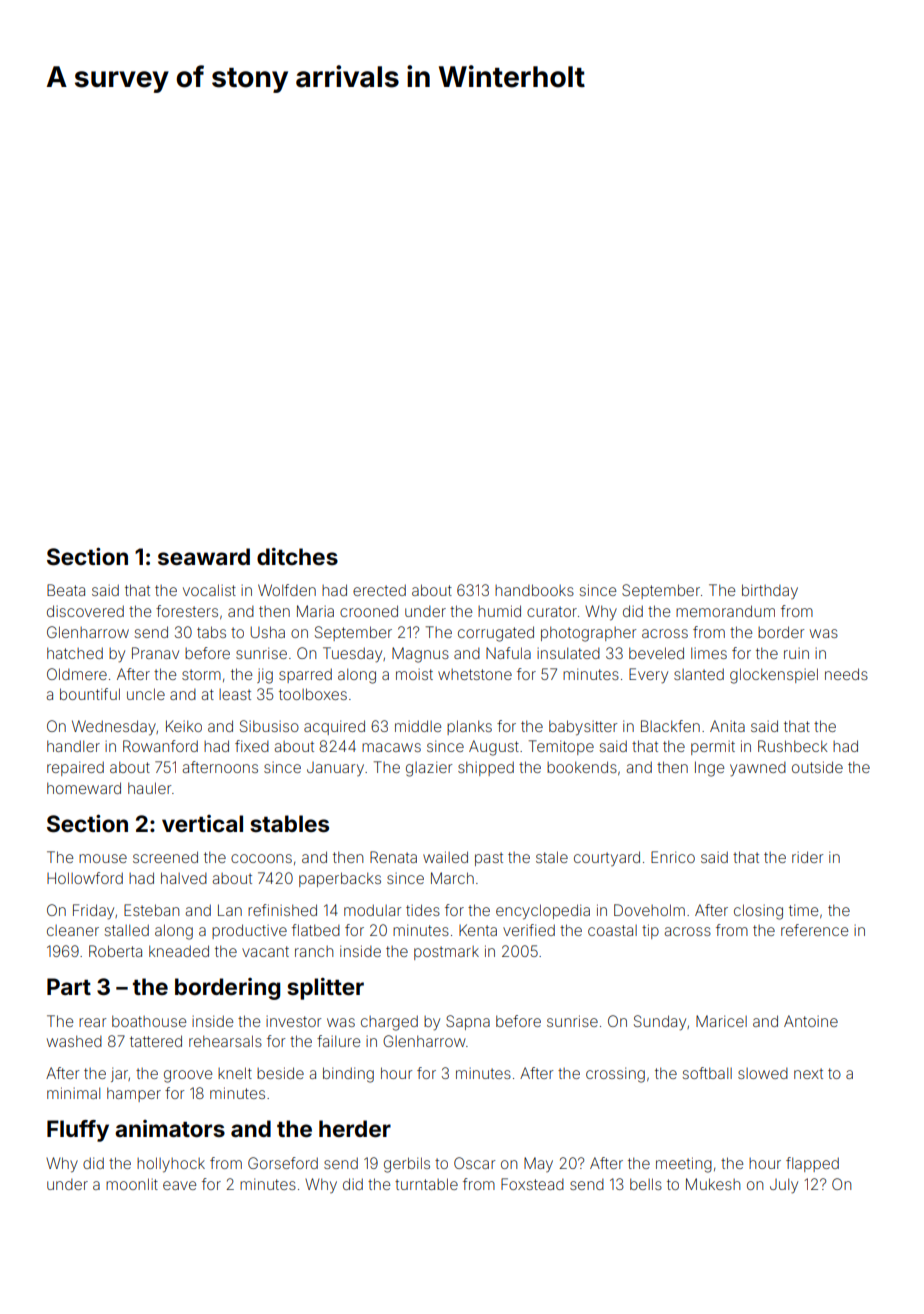 The height and width of the image is (1314, 924). Describe the element at coordinates (179, 1185) in the image. I see `eave` at that location.
